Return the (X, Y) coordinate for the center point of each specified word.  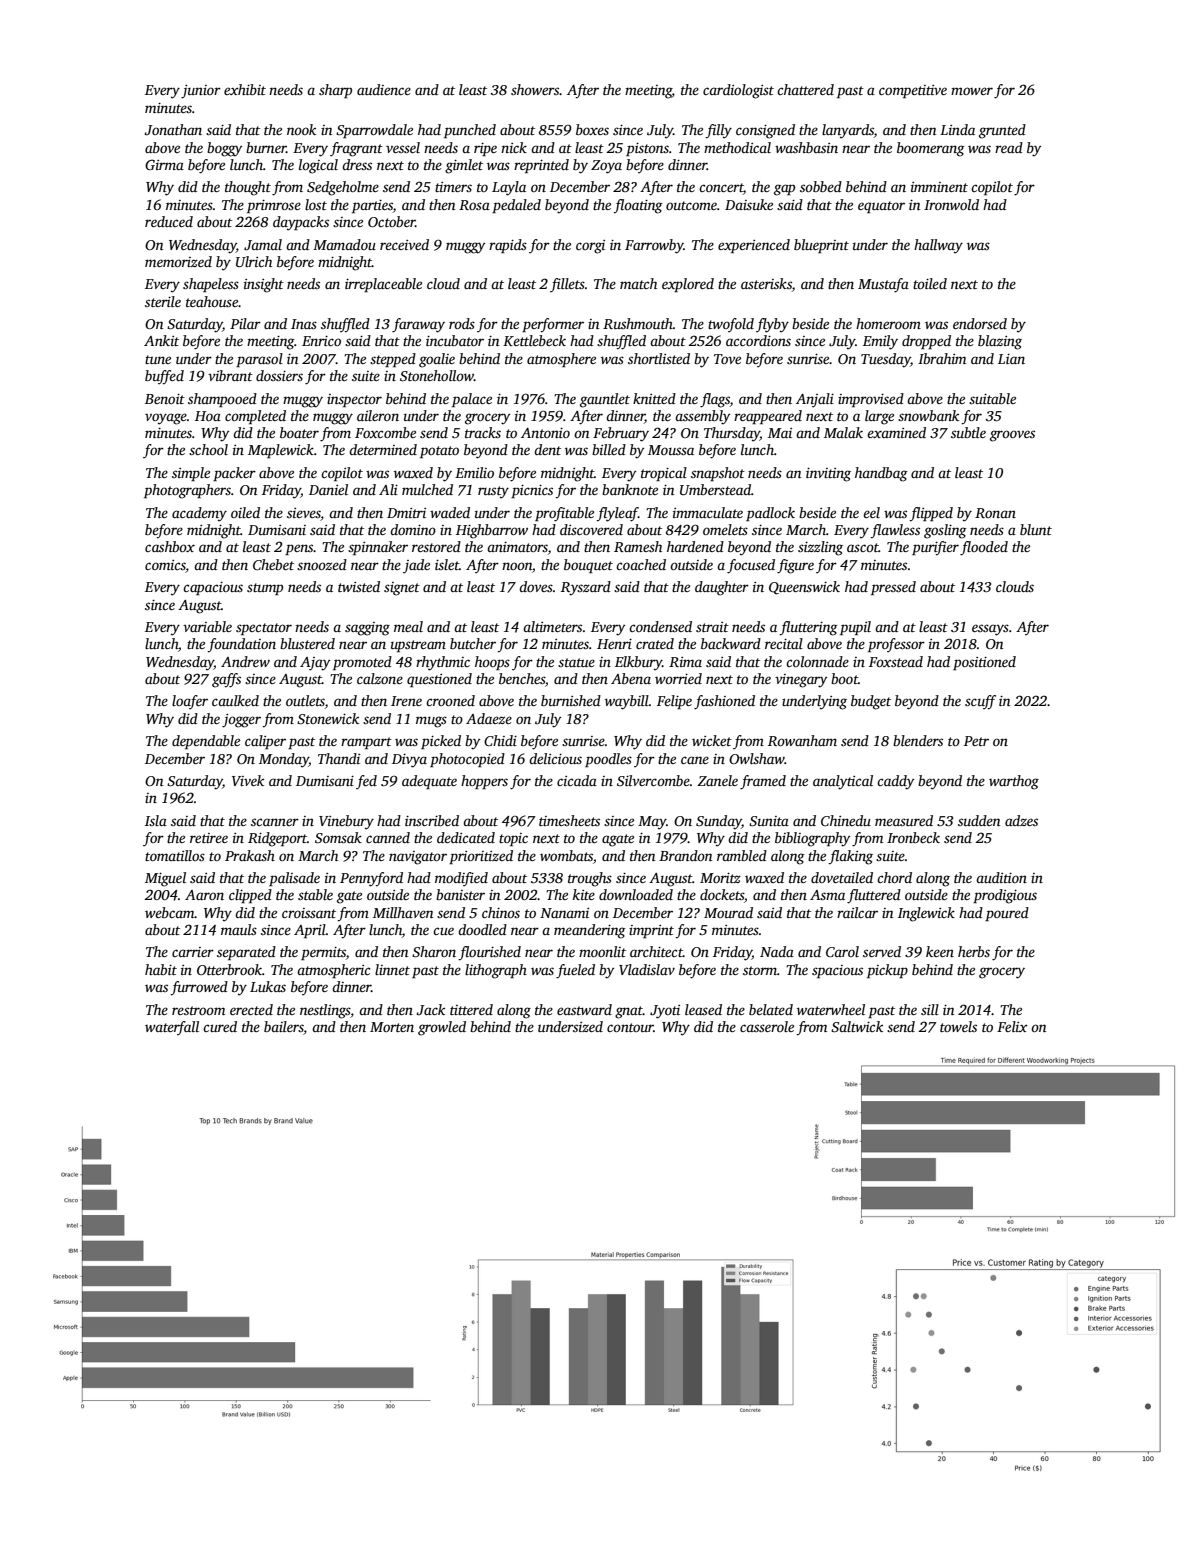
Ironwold (951, 204)
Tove (727, 359)
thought (248, 188)
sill (930, 1009)
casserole (767, 1026)
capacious (213, 588)
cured (220, 1026)
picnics (532, 491)
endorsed (980, 323)
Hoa (208, 416)
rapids (508, 246)
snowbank (928, 415)
